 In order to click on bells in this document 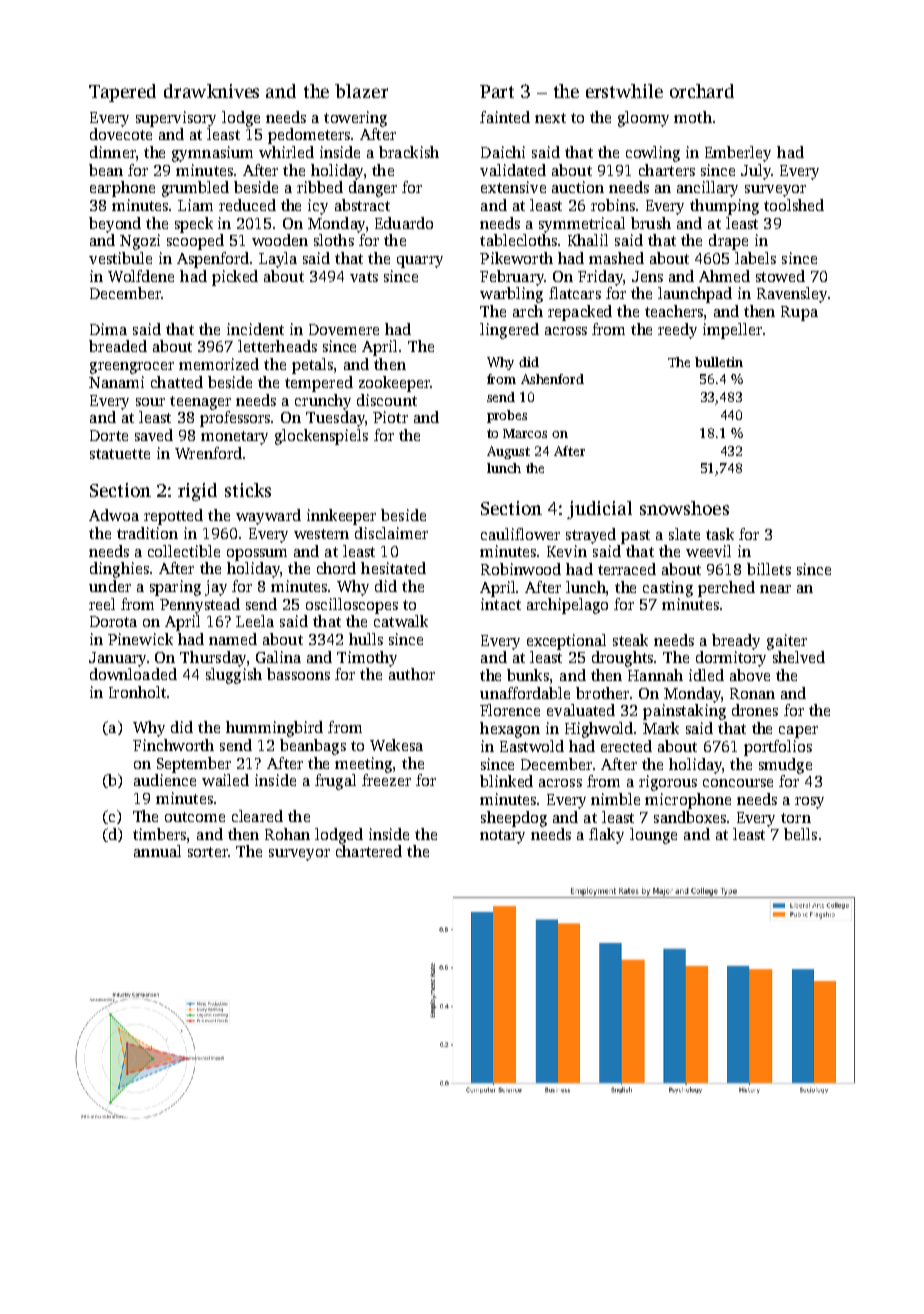, I will do `click(800, 834)`.
